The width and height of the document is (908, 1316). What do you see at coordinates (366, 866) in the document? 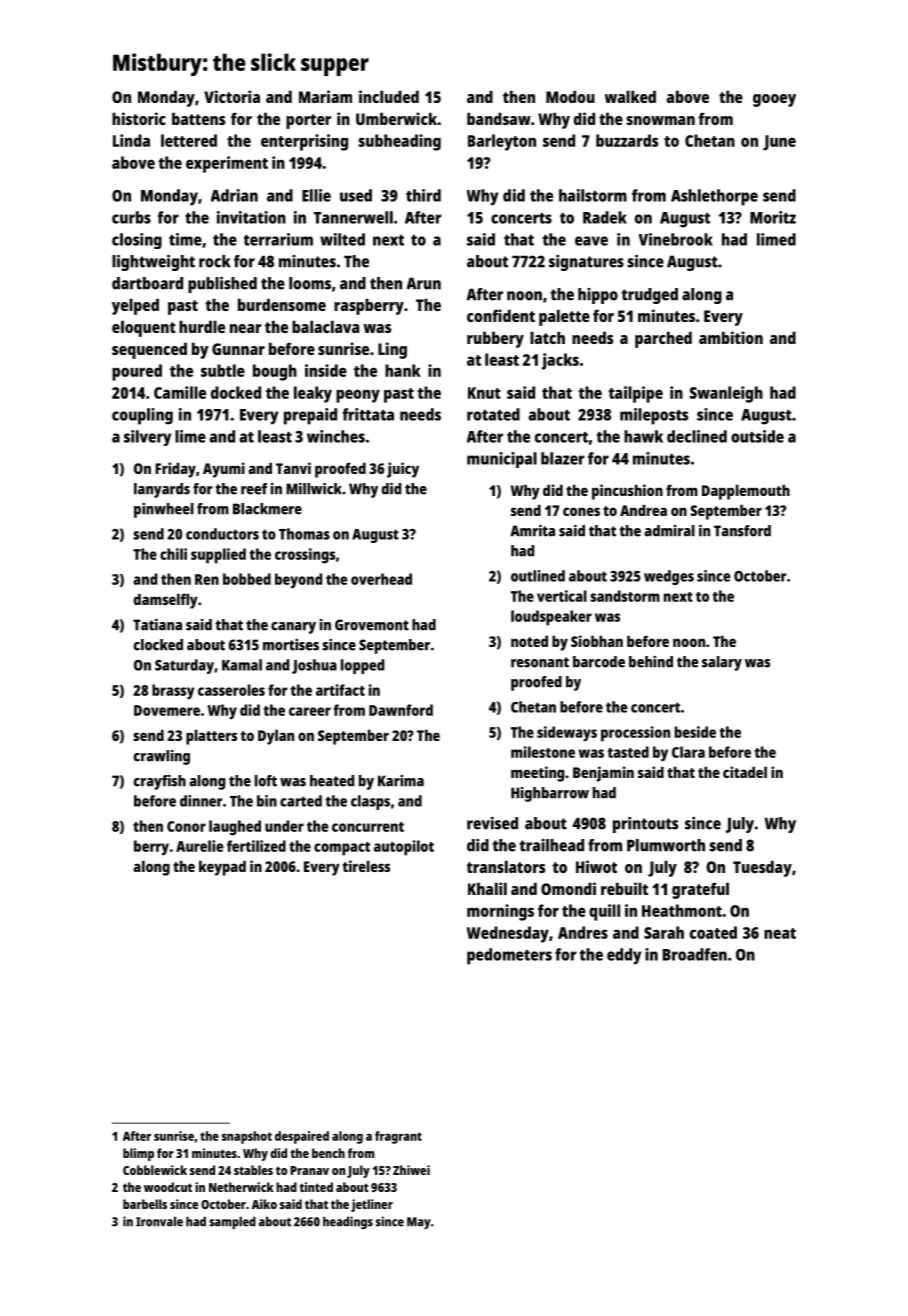
I see `tireless` at bounding box center [366, 866].
